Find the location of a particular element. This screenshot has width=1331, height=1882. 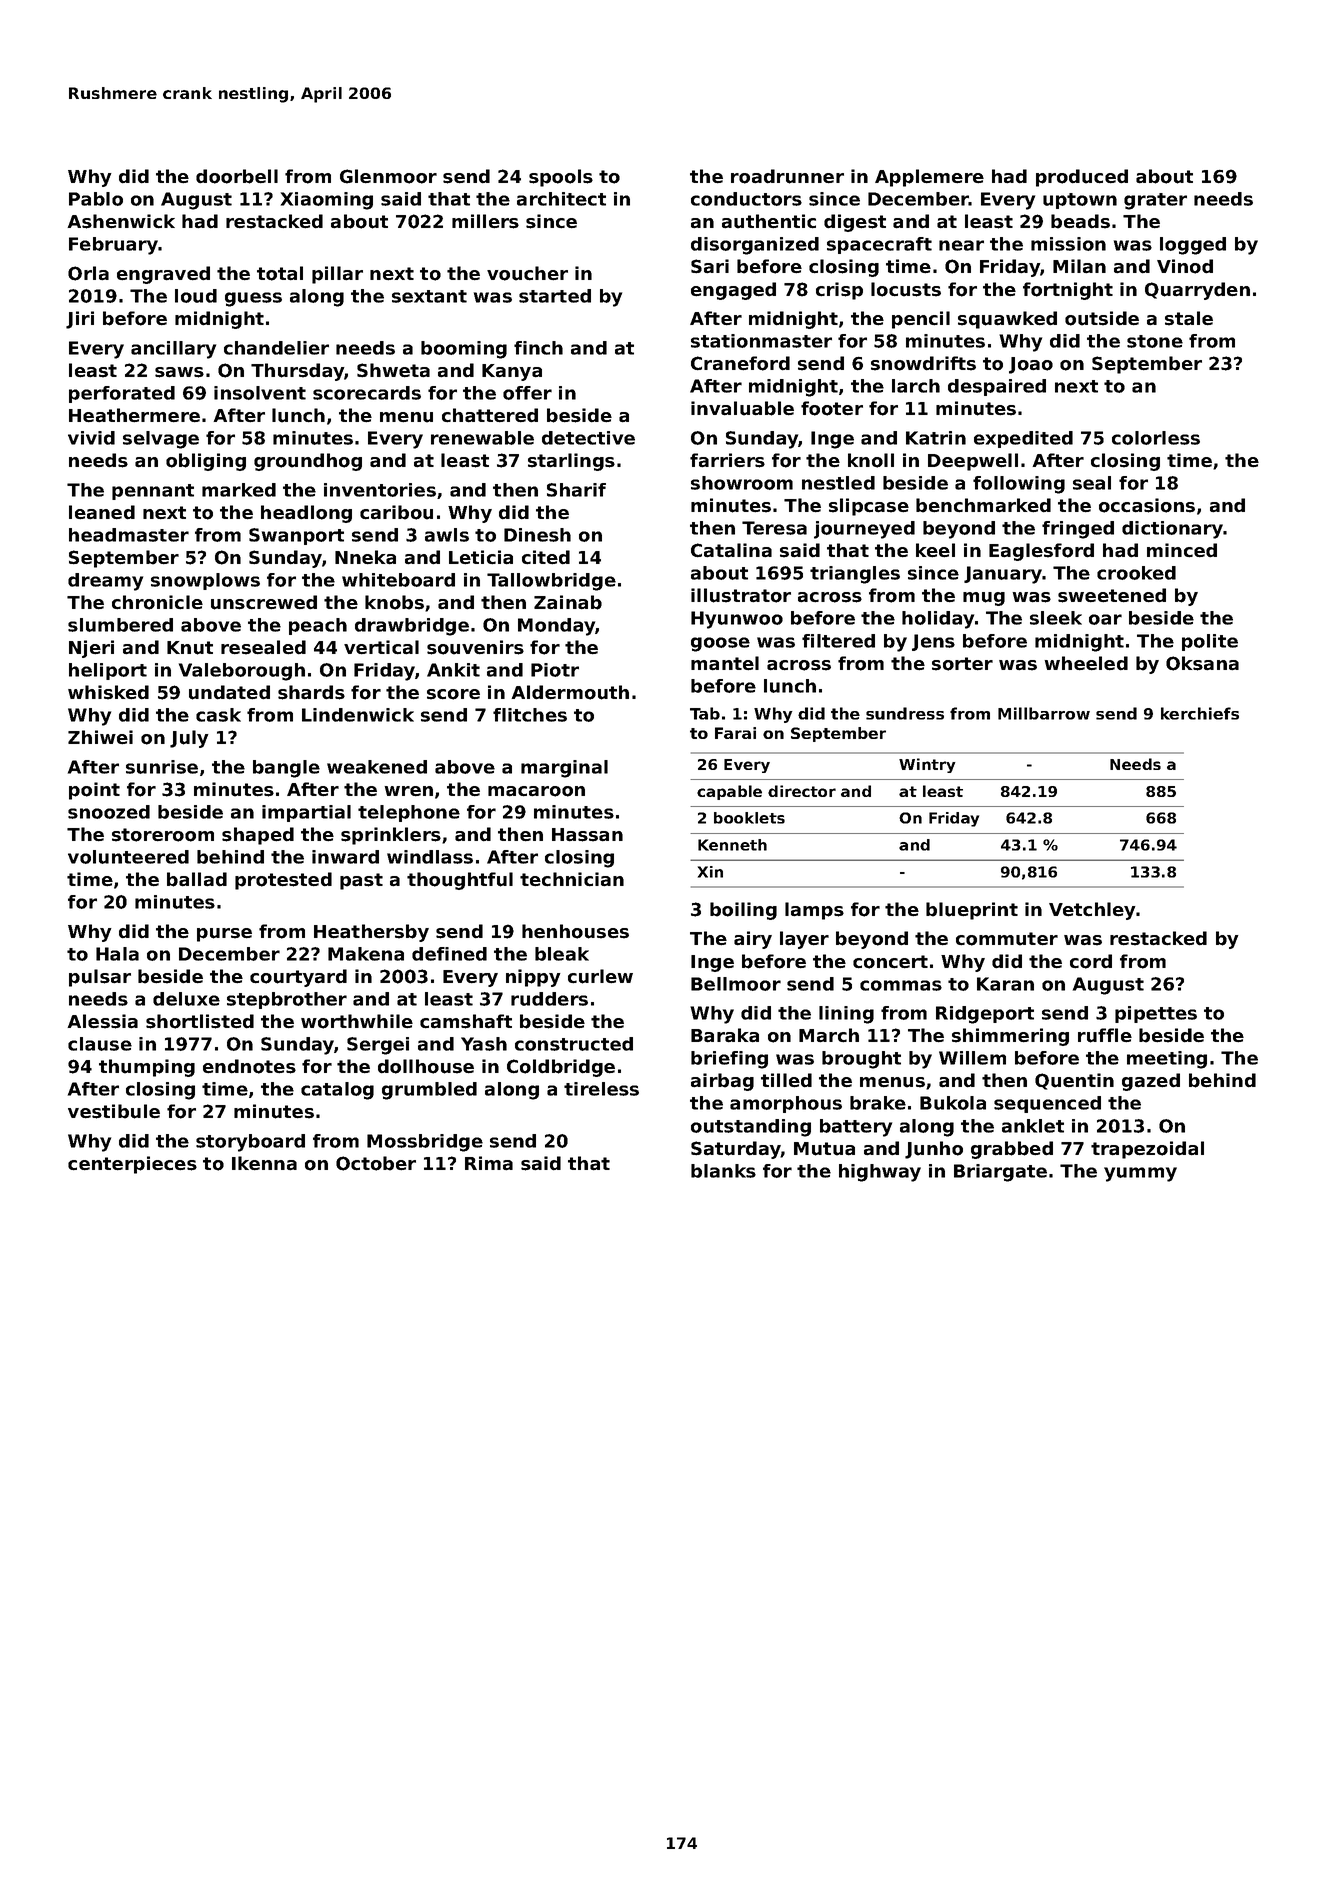

kerchiefs is located at coordinates (1200, 713).
